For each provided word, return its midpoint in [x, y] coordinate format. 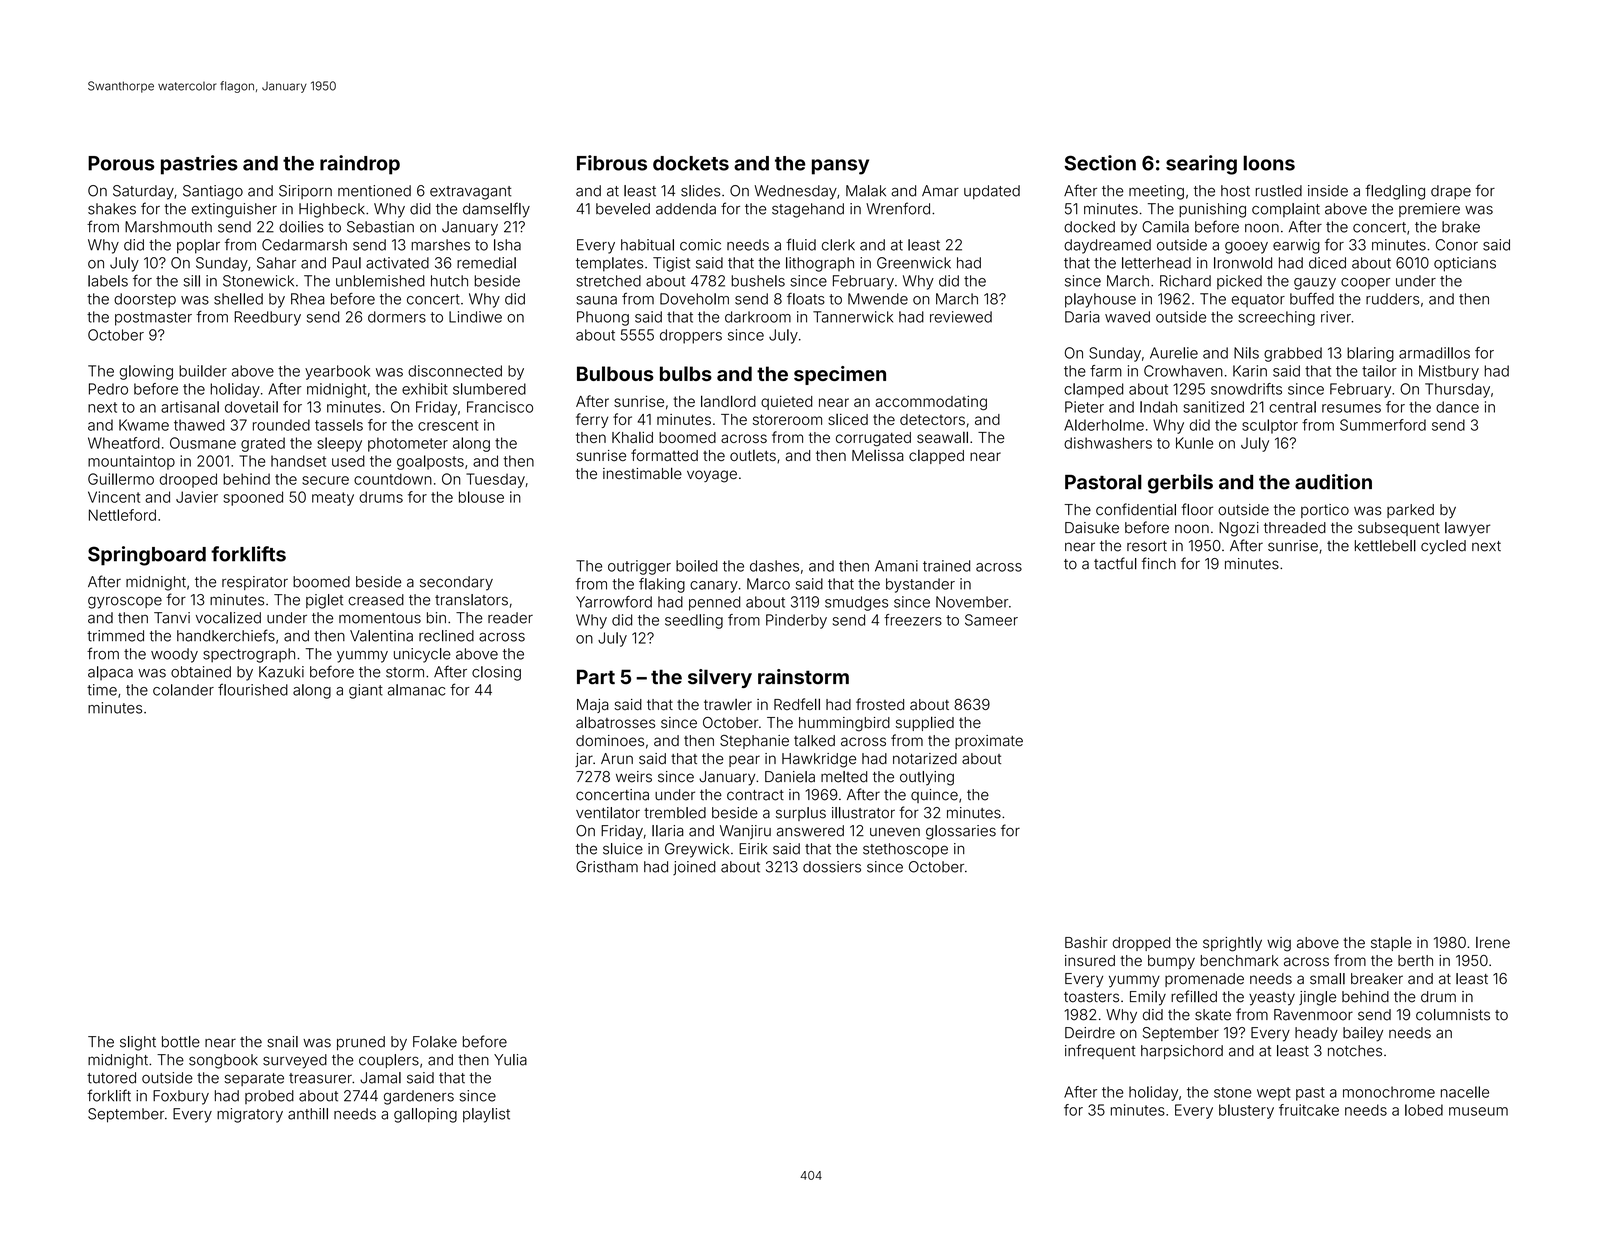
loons [1269, 163]
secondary [456, 583]
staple [1391, 943]
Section [1100, 163]
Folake [435, 1042]
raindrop [360, 165]
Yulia [510, 1060]
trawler [728, 704]
